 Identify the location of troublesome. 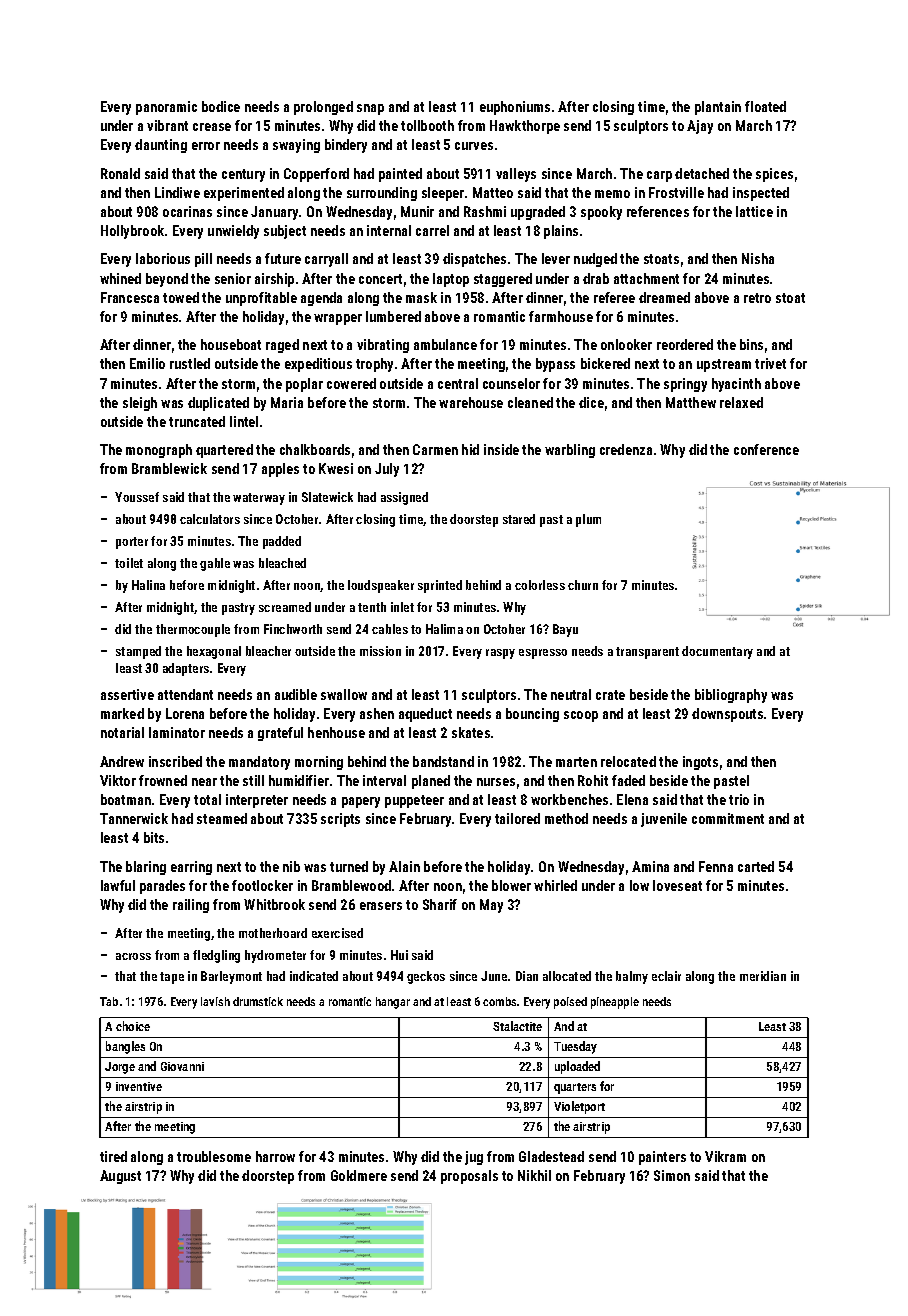
(214, 1156).
